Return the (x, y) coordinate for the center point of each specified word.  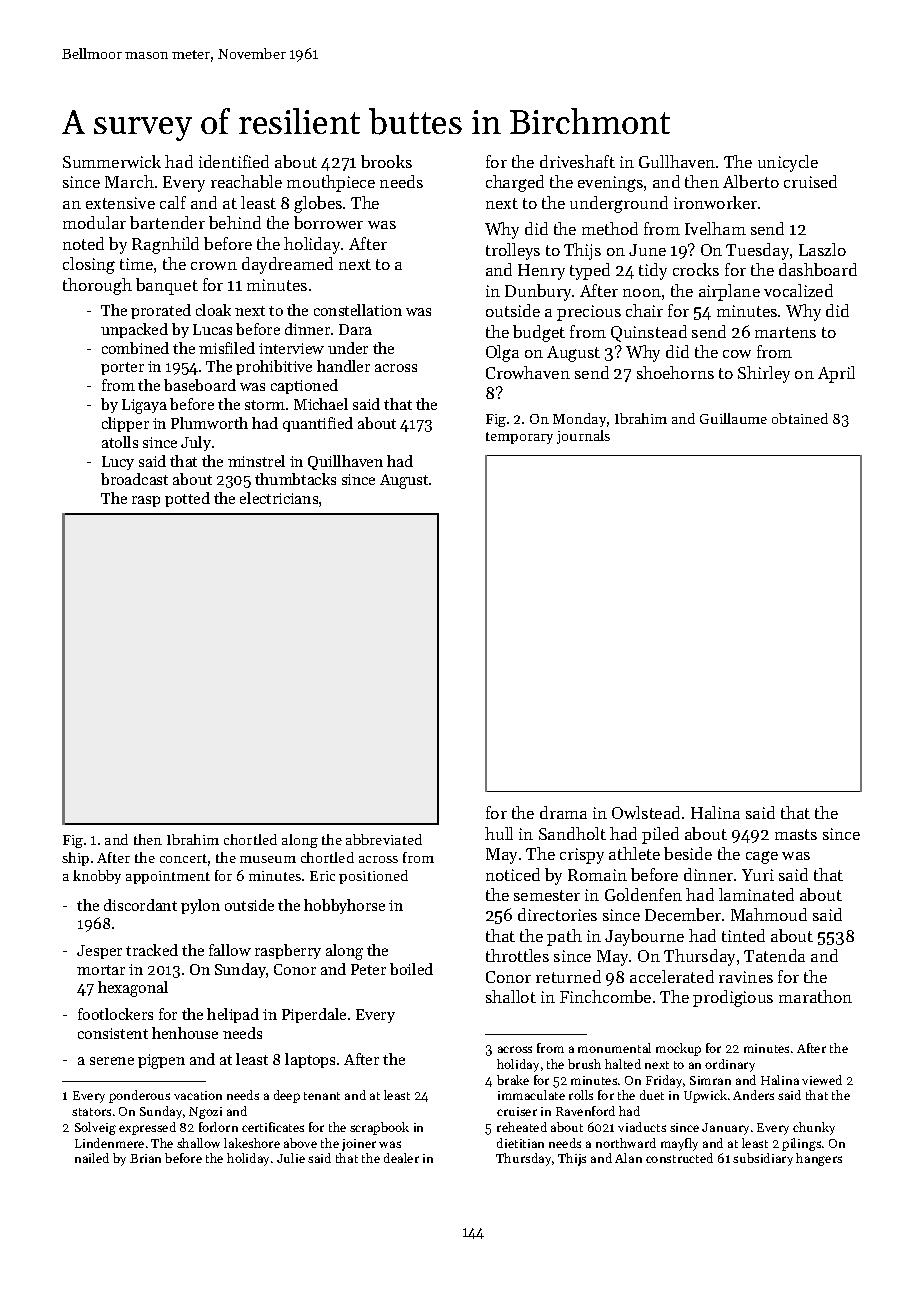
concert (183, 858)
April (836, 374)
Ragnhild (165, 245)
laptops (310, 1060)
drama (563, 812)
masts (796, 834)
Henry (541, 272)
